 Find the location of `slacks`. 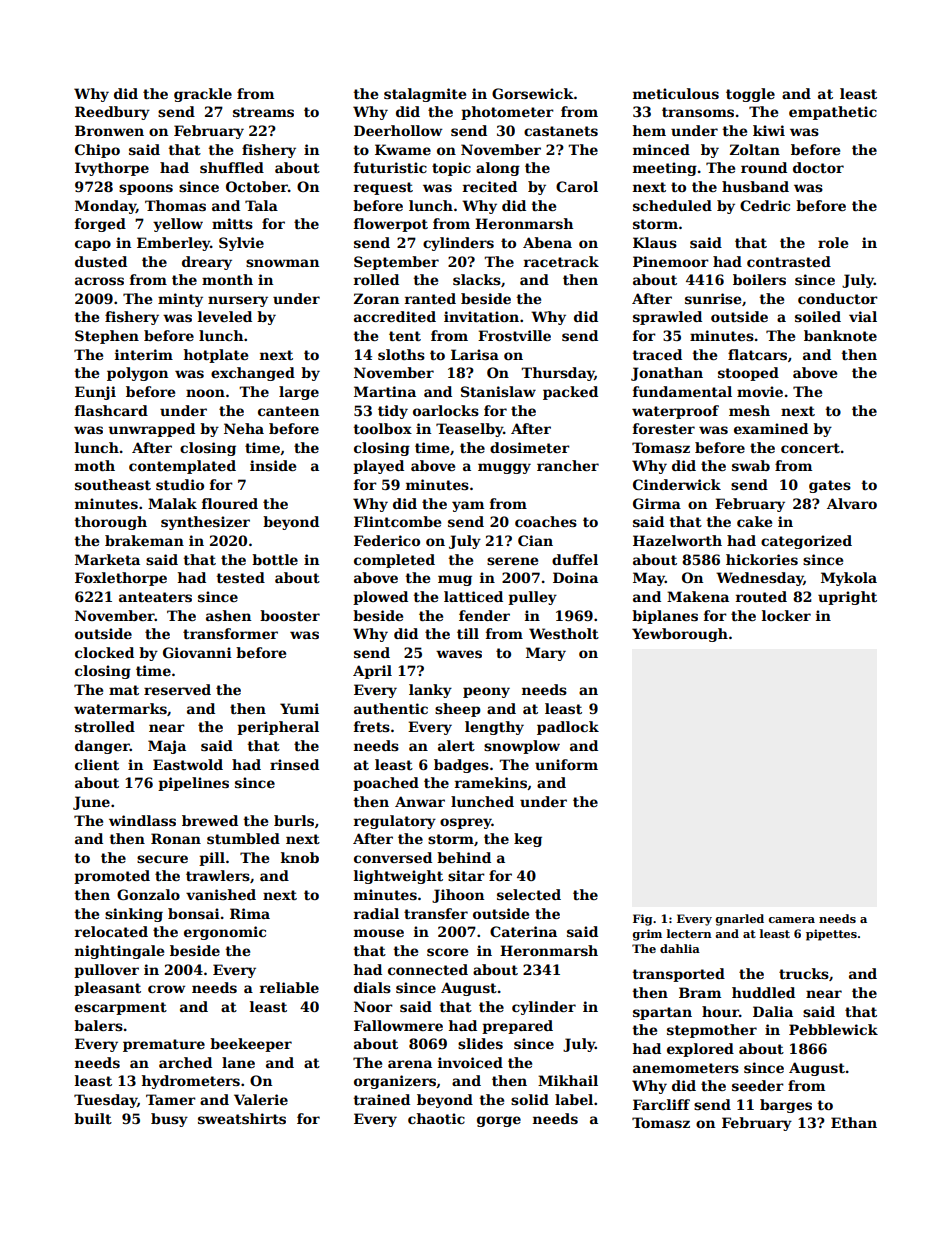

slacks is located at coordinates (477, 279).
